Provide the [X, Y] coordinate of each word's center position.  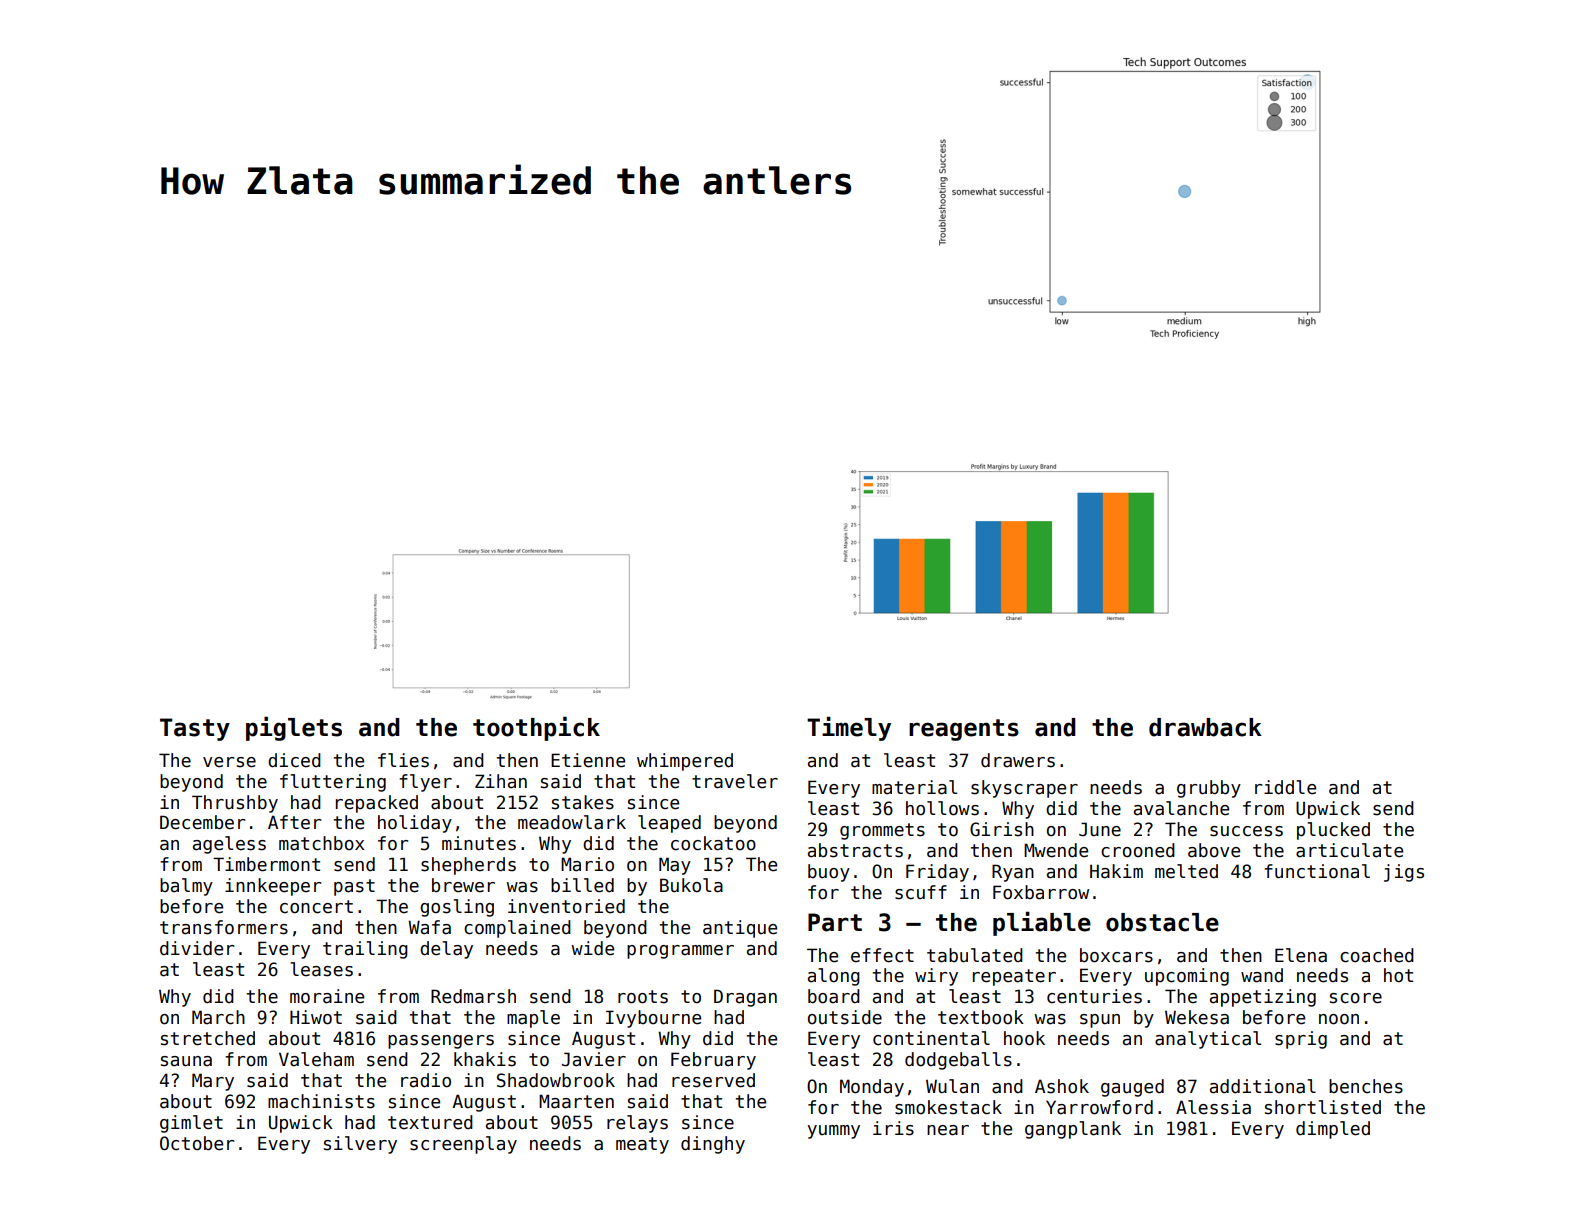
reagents [964, 730]
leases [321, 969]
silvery [360, 1145]
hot [1398, 975]
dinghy [713, 1145]
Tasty [195, 729]
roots [643, 997]
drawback [1205, 727]
